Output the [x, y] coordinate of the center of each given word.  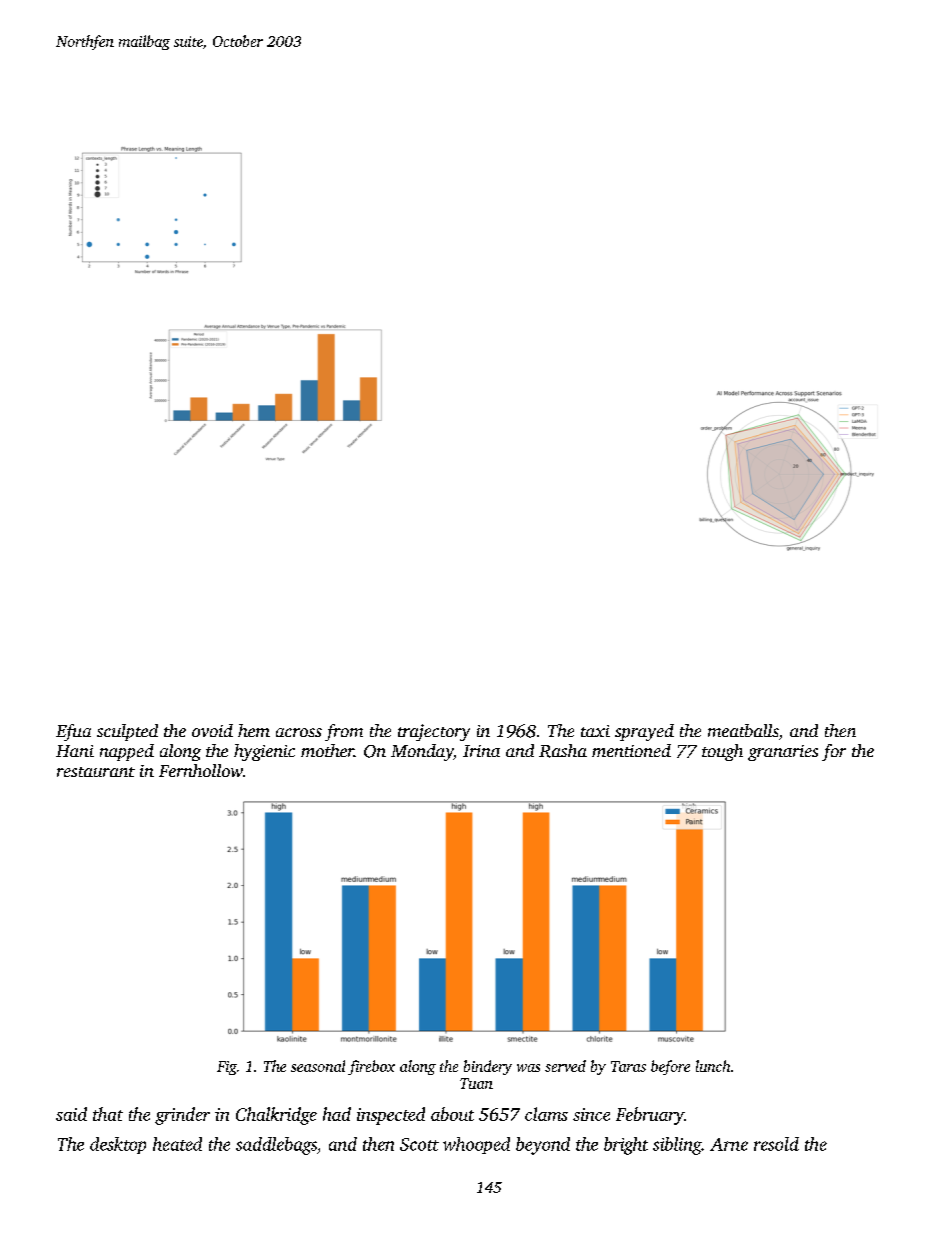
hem [254, 730]
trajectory [434, 732]
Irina [481, 751]
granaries [783, 753]
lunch [713, 1066]
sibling [677, 1146]
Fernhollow [201, 770]
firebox [371, 1067]
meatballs [743, 730]
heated [177, 1144]
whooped [476, 1145]
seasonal [318, 1066]
